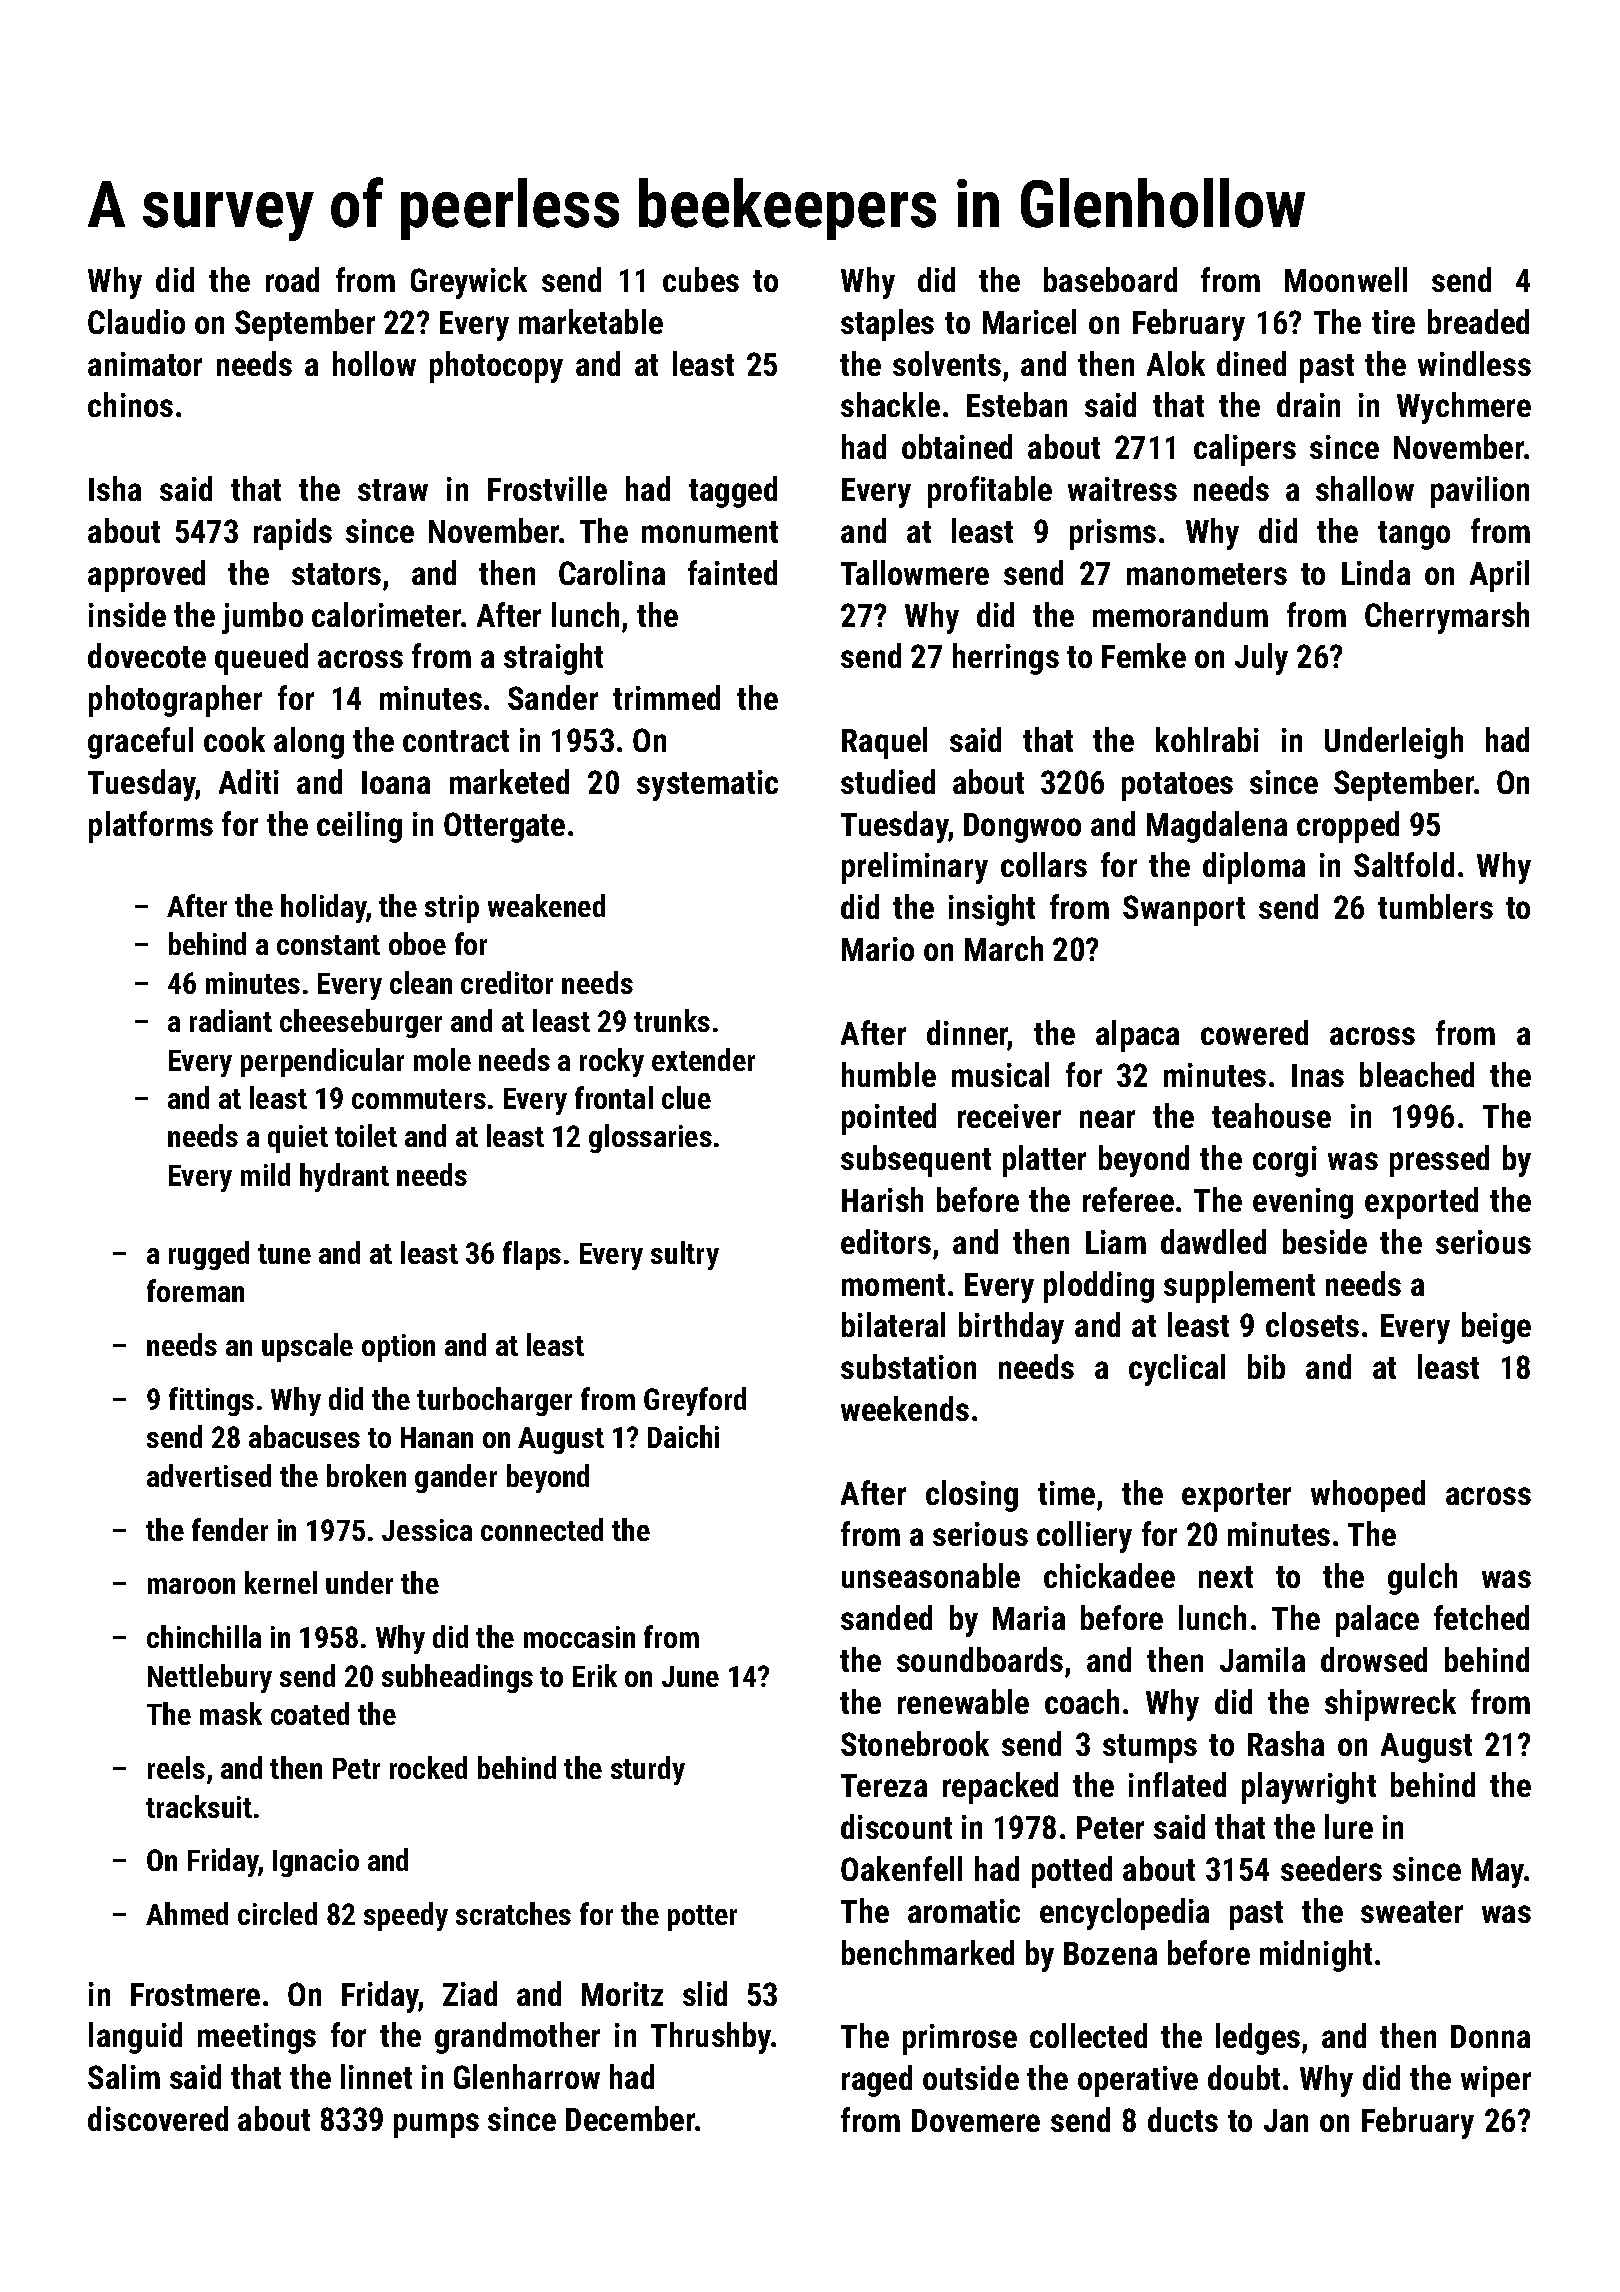 The height and width of the screenshot is (2292, 1620). Describe the element at coordinates (1346, 279) in the screenshot. I see `Moonwell` at that location.
